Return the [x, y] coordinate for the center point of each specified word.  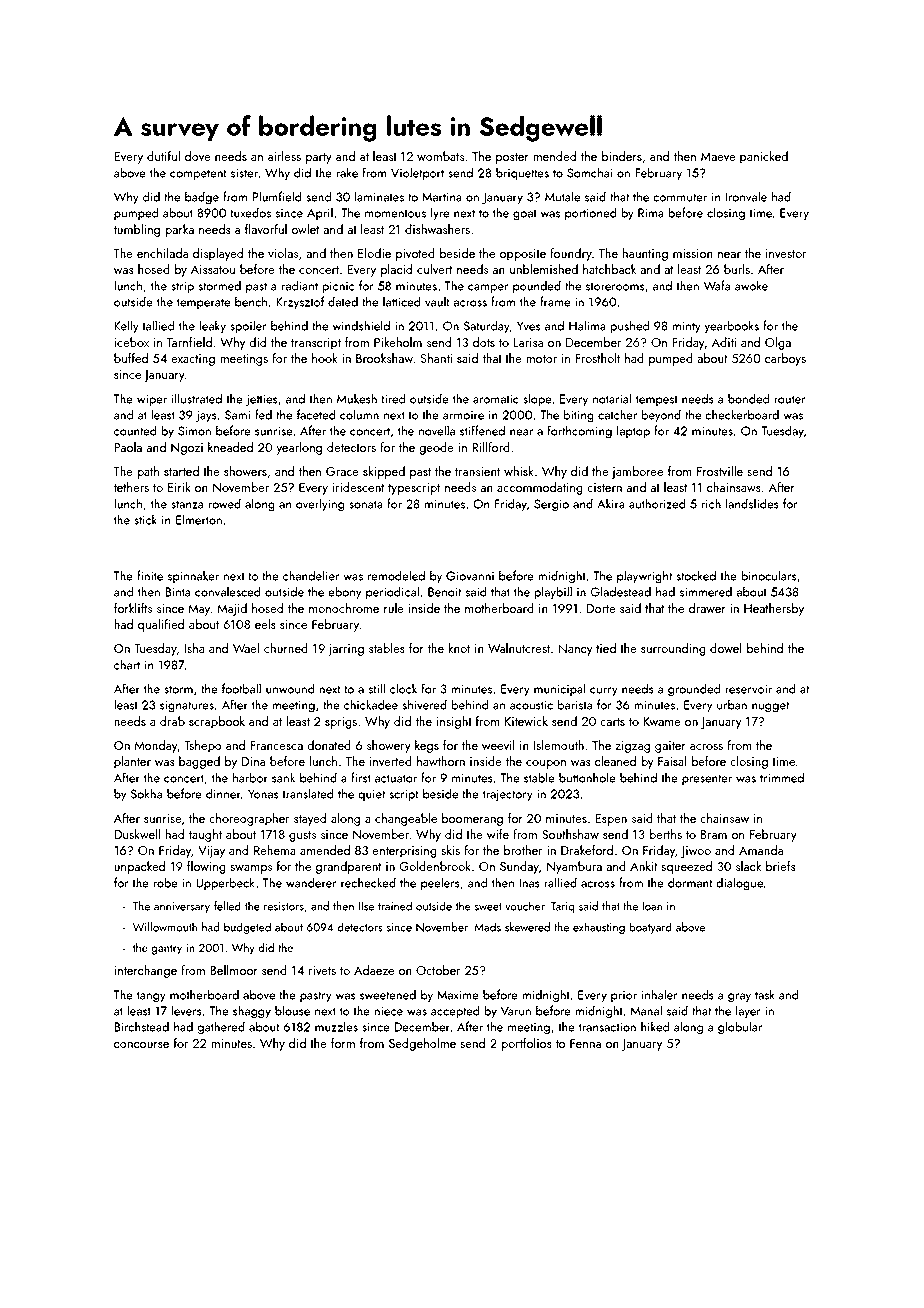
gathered [221, 1028]
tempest [657, 400]
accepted [455, 1011]
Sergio [551, 505]
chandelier [311, 575]
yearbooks [732, 327]
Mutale [562, 196]
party [319, 158]
